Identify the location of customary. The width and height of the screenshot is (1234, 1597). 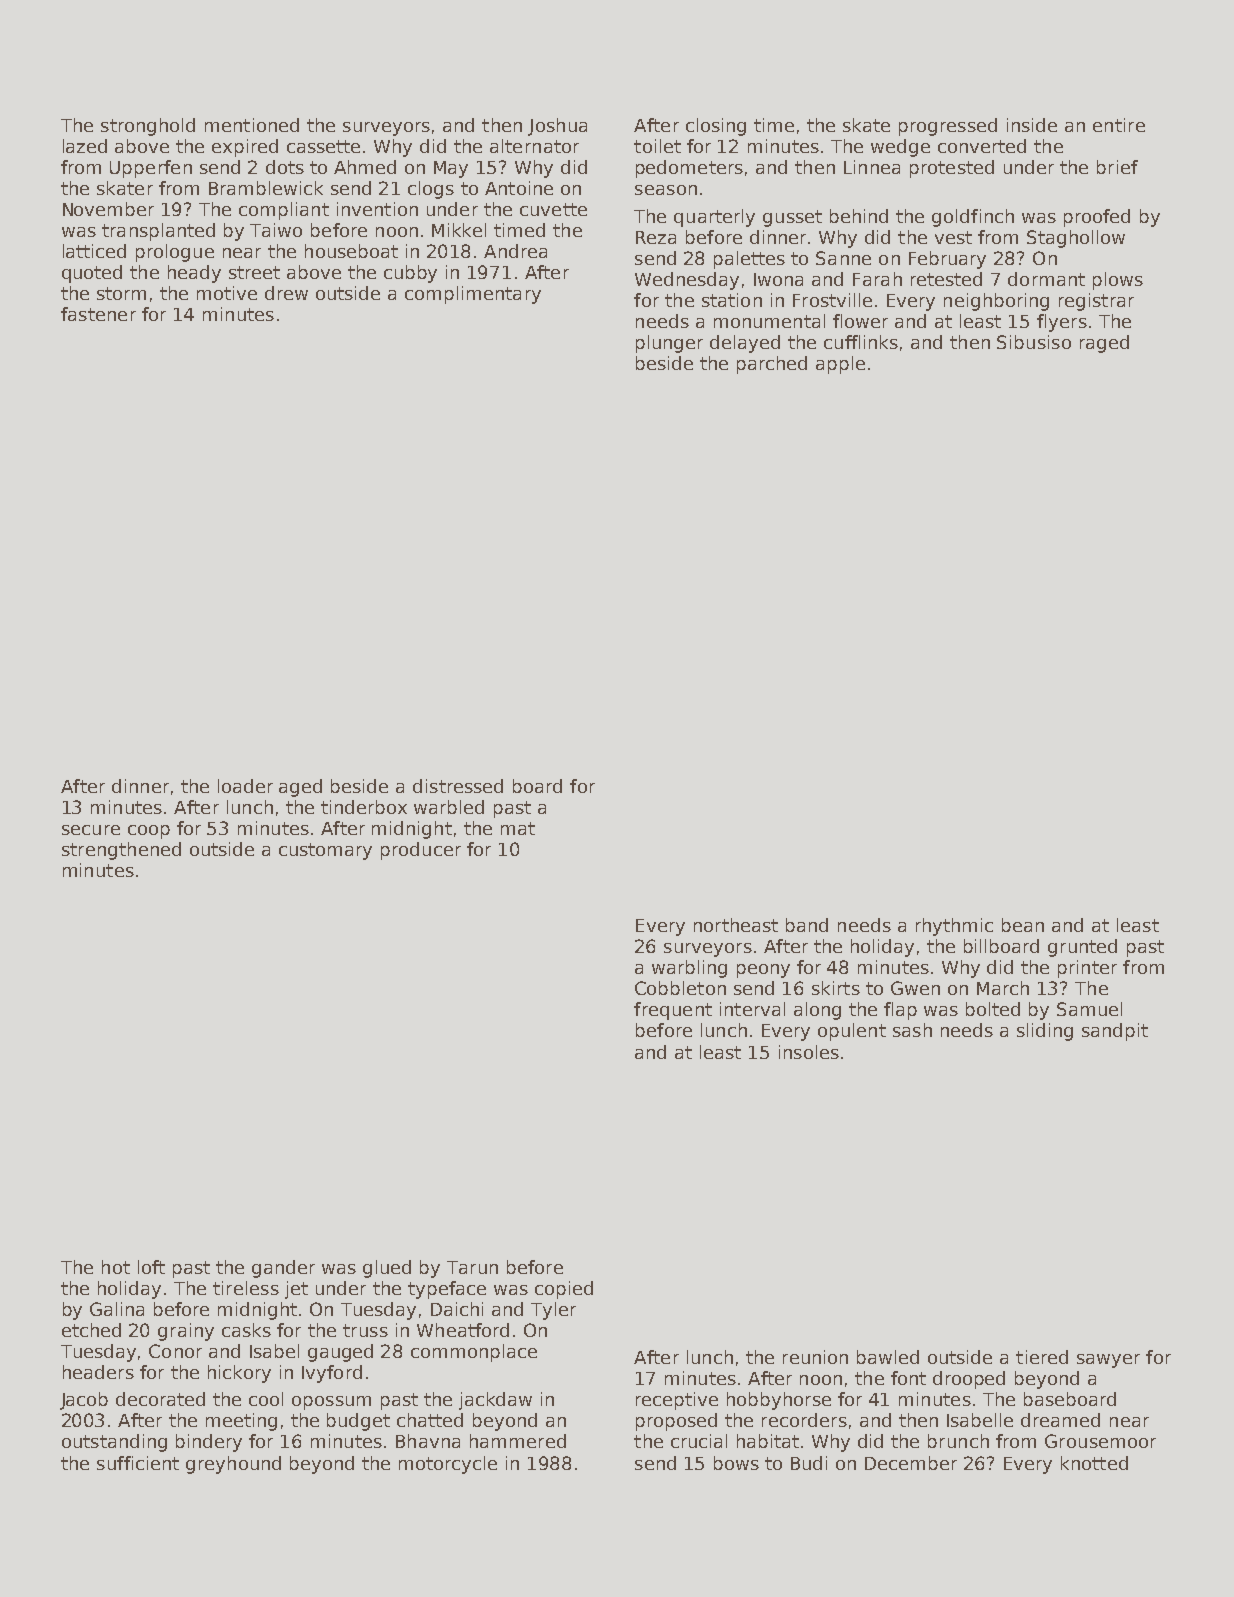
(325, 851).
